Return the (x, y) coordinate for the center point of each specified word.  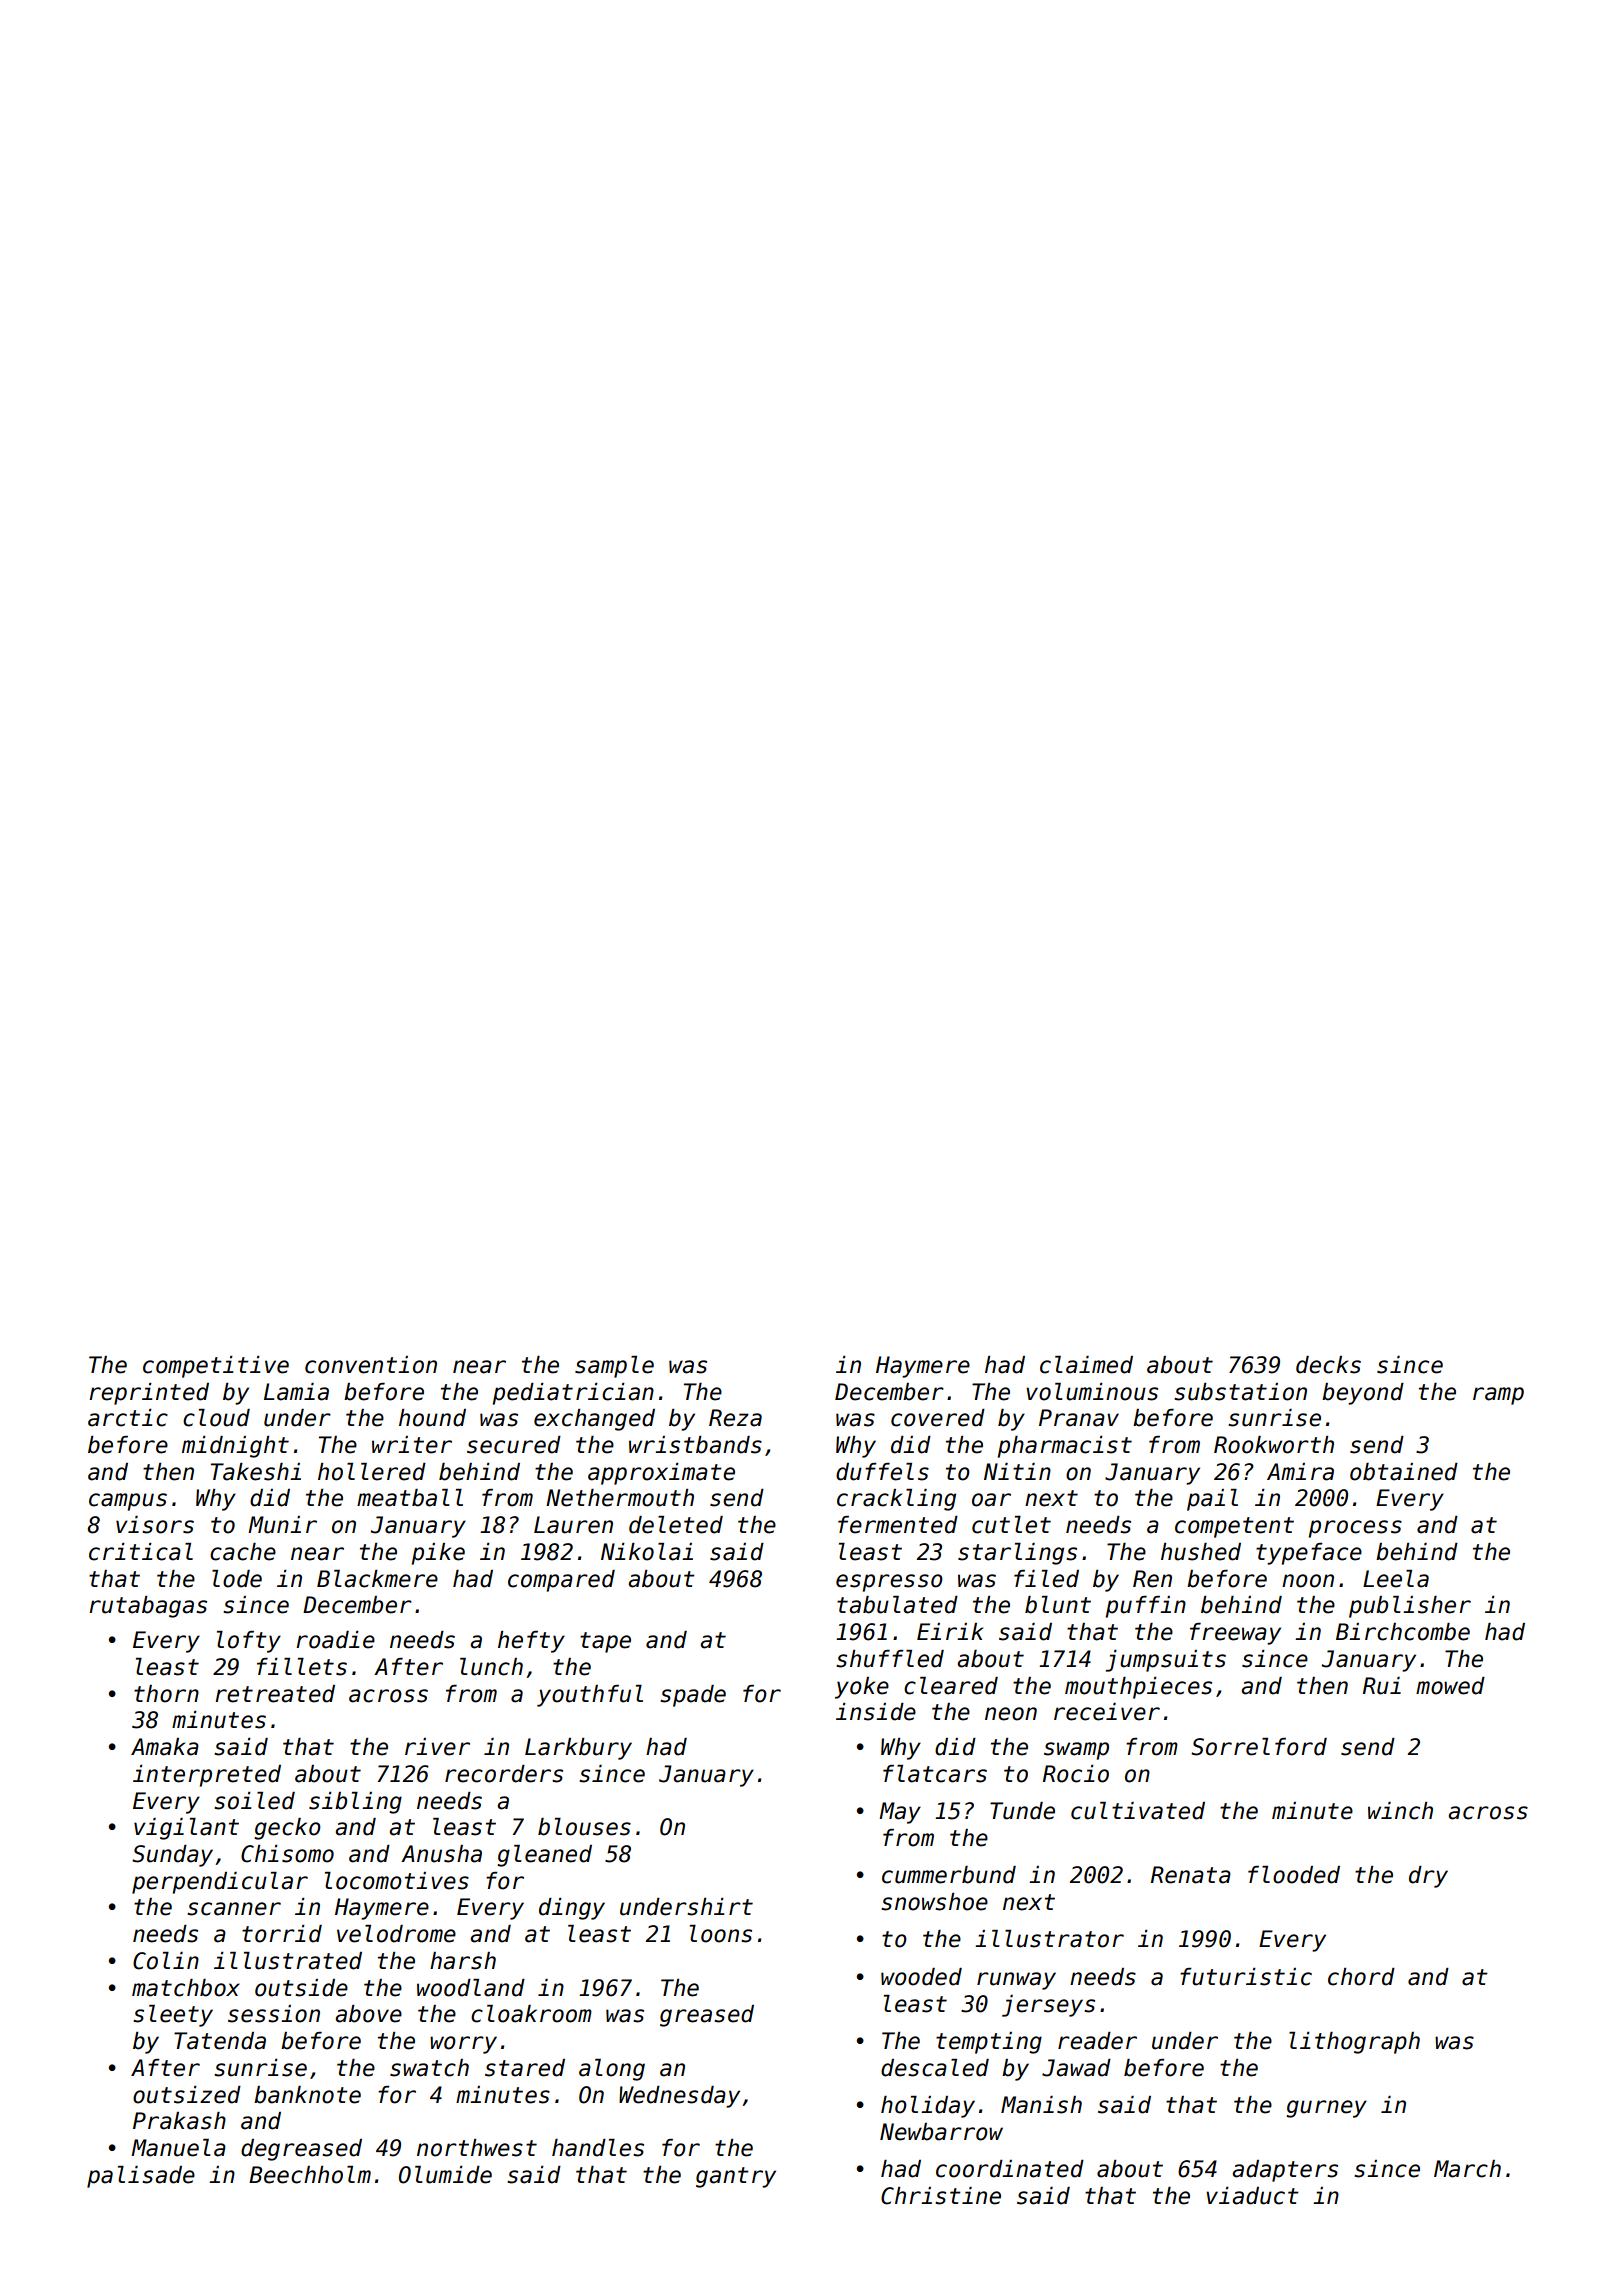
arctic (128, 1418)
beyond (1363, 1394)
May (900, 1813)
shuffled (890, 1659)
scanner (234, 1909)
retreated (275, 1694)
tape (605, 1642)
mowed (1450, 1686)
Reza (735, 1418)
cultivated (1138, 1811)
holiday (928, 2107)
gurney (1326, 2109)
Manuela (178, 2148)
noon (1308, 1581)
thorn (166, 1694)
